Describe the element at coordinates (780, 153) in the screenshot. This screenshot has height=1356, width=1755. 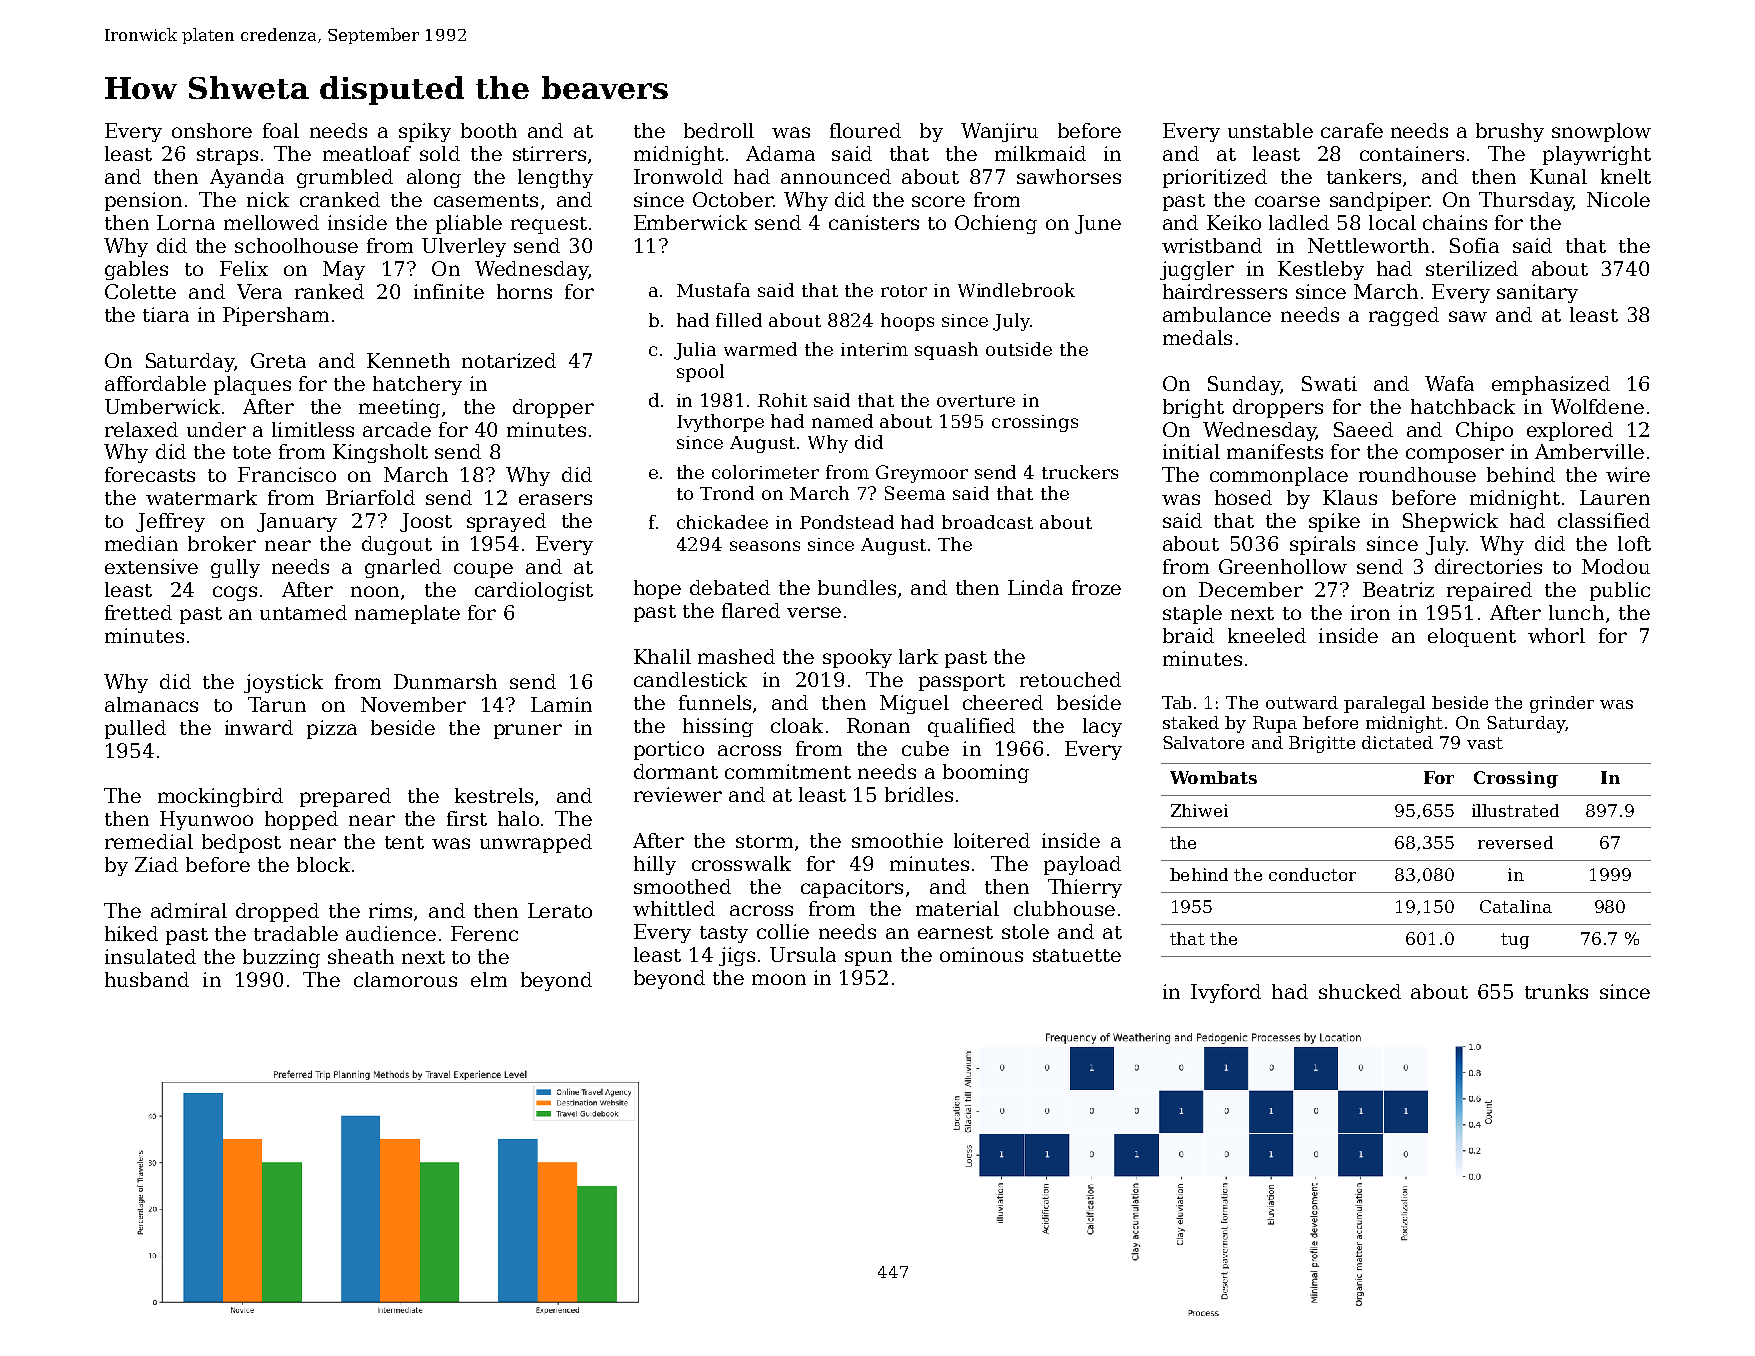
I see `Adama` at that location.
